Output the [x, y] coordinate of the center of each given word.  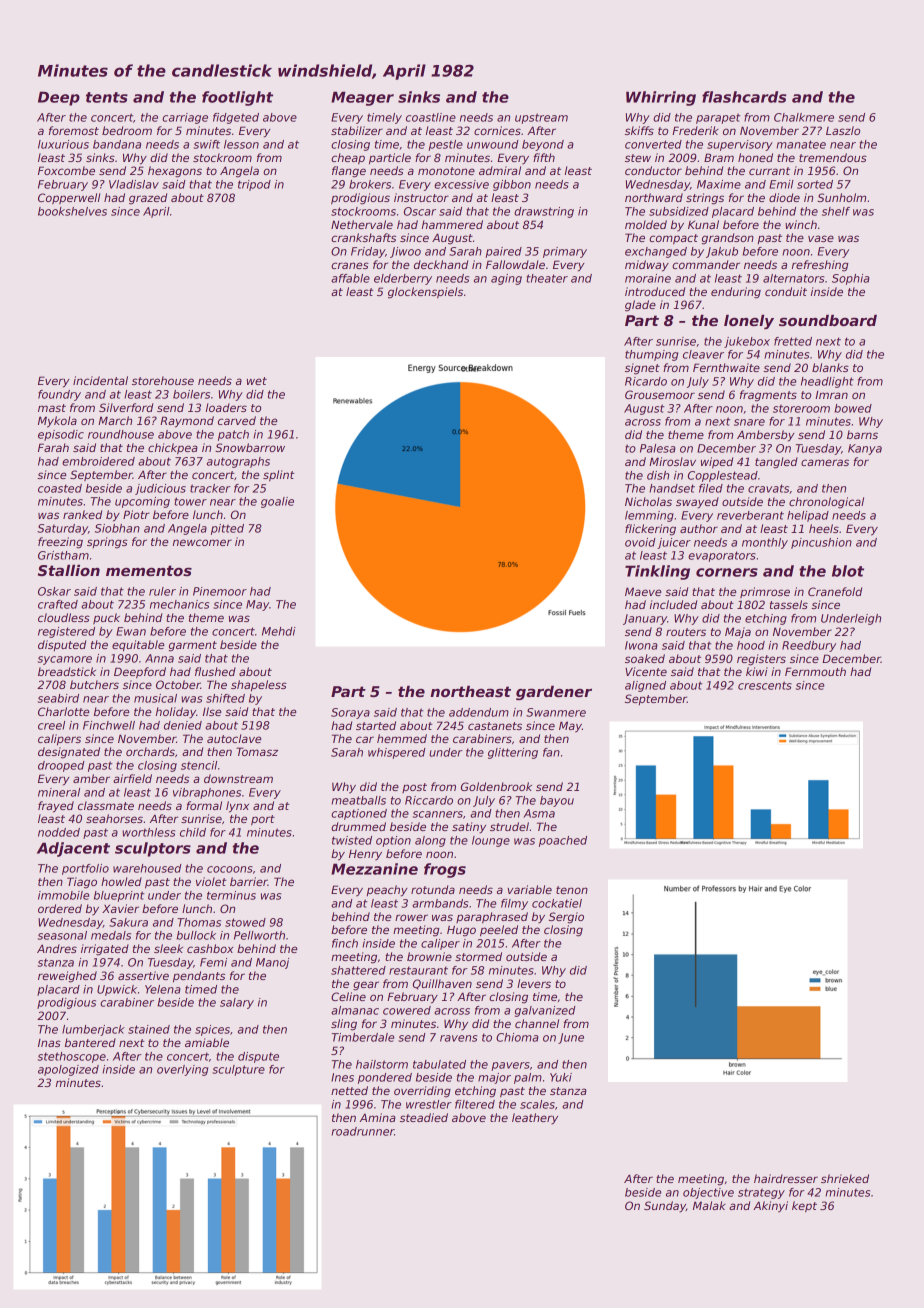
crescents [765, 685]
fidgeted [236, 118]
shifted [225, 698]
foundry [59, 395]
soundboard [828, 320]
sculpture [238, 1070]
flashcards [744, 97]
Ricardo [646, 381]
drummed [358, 826]
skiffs [639, 130]
